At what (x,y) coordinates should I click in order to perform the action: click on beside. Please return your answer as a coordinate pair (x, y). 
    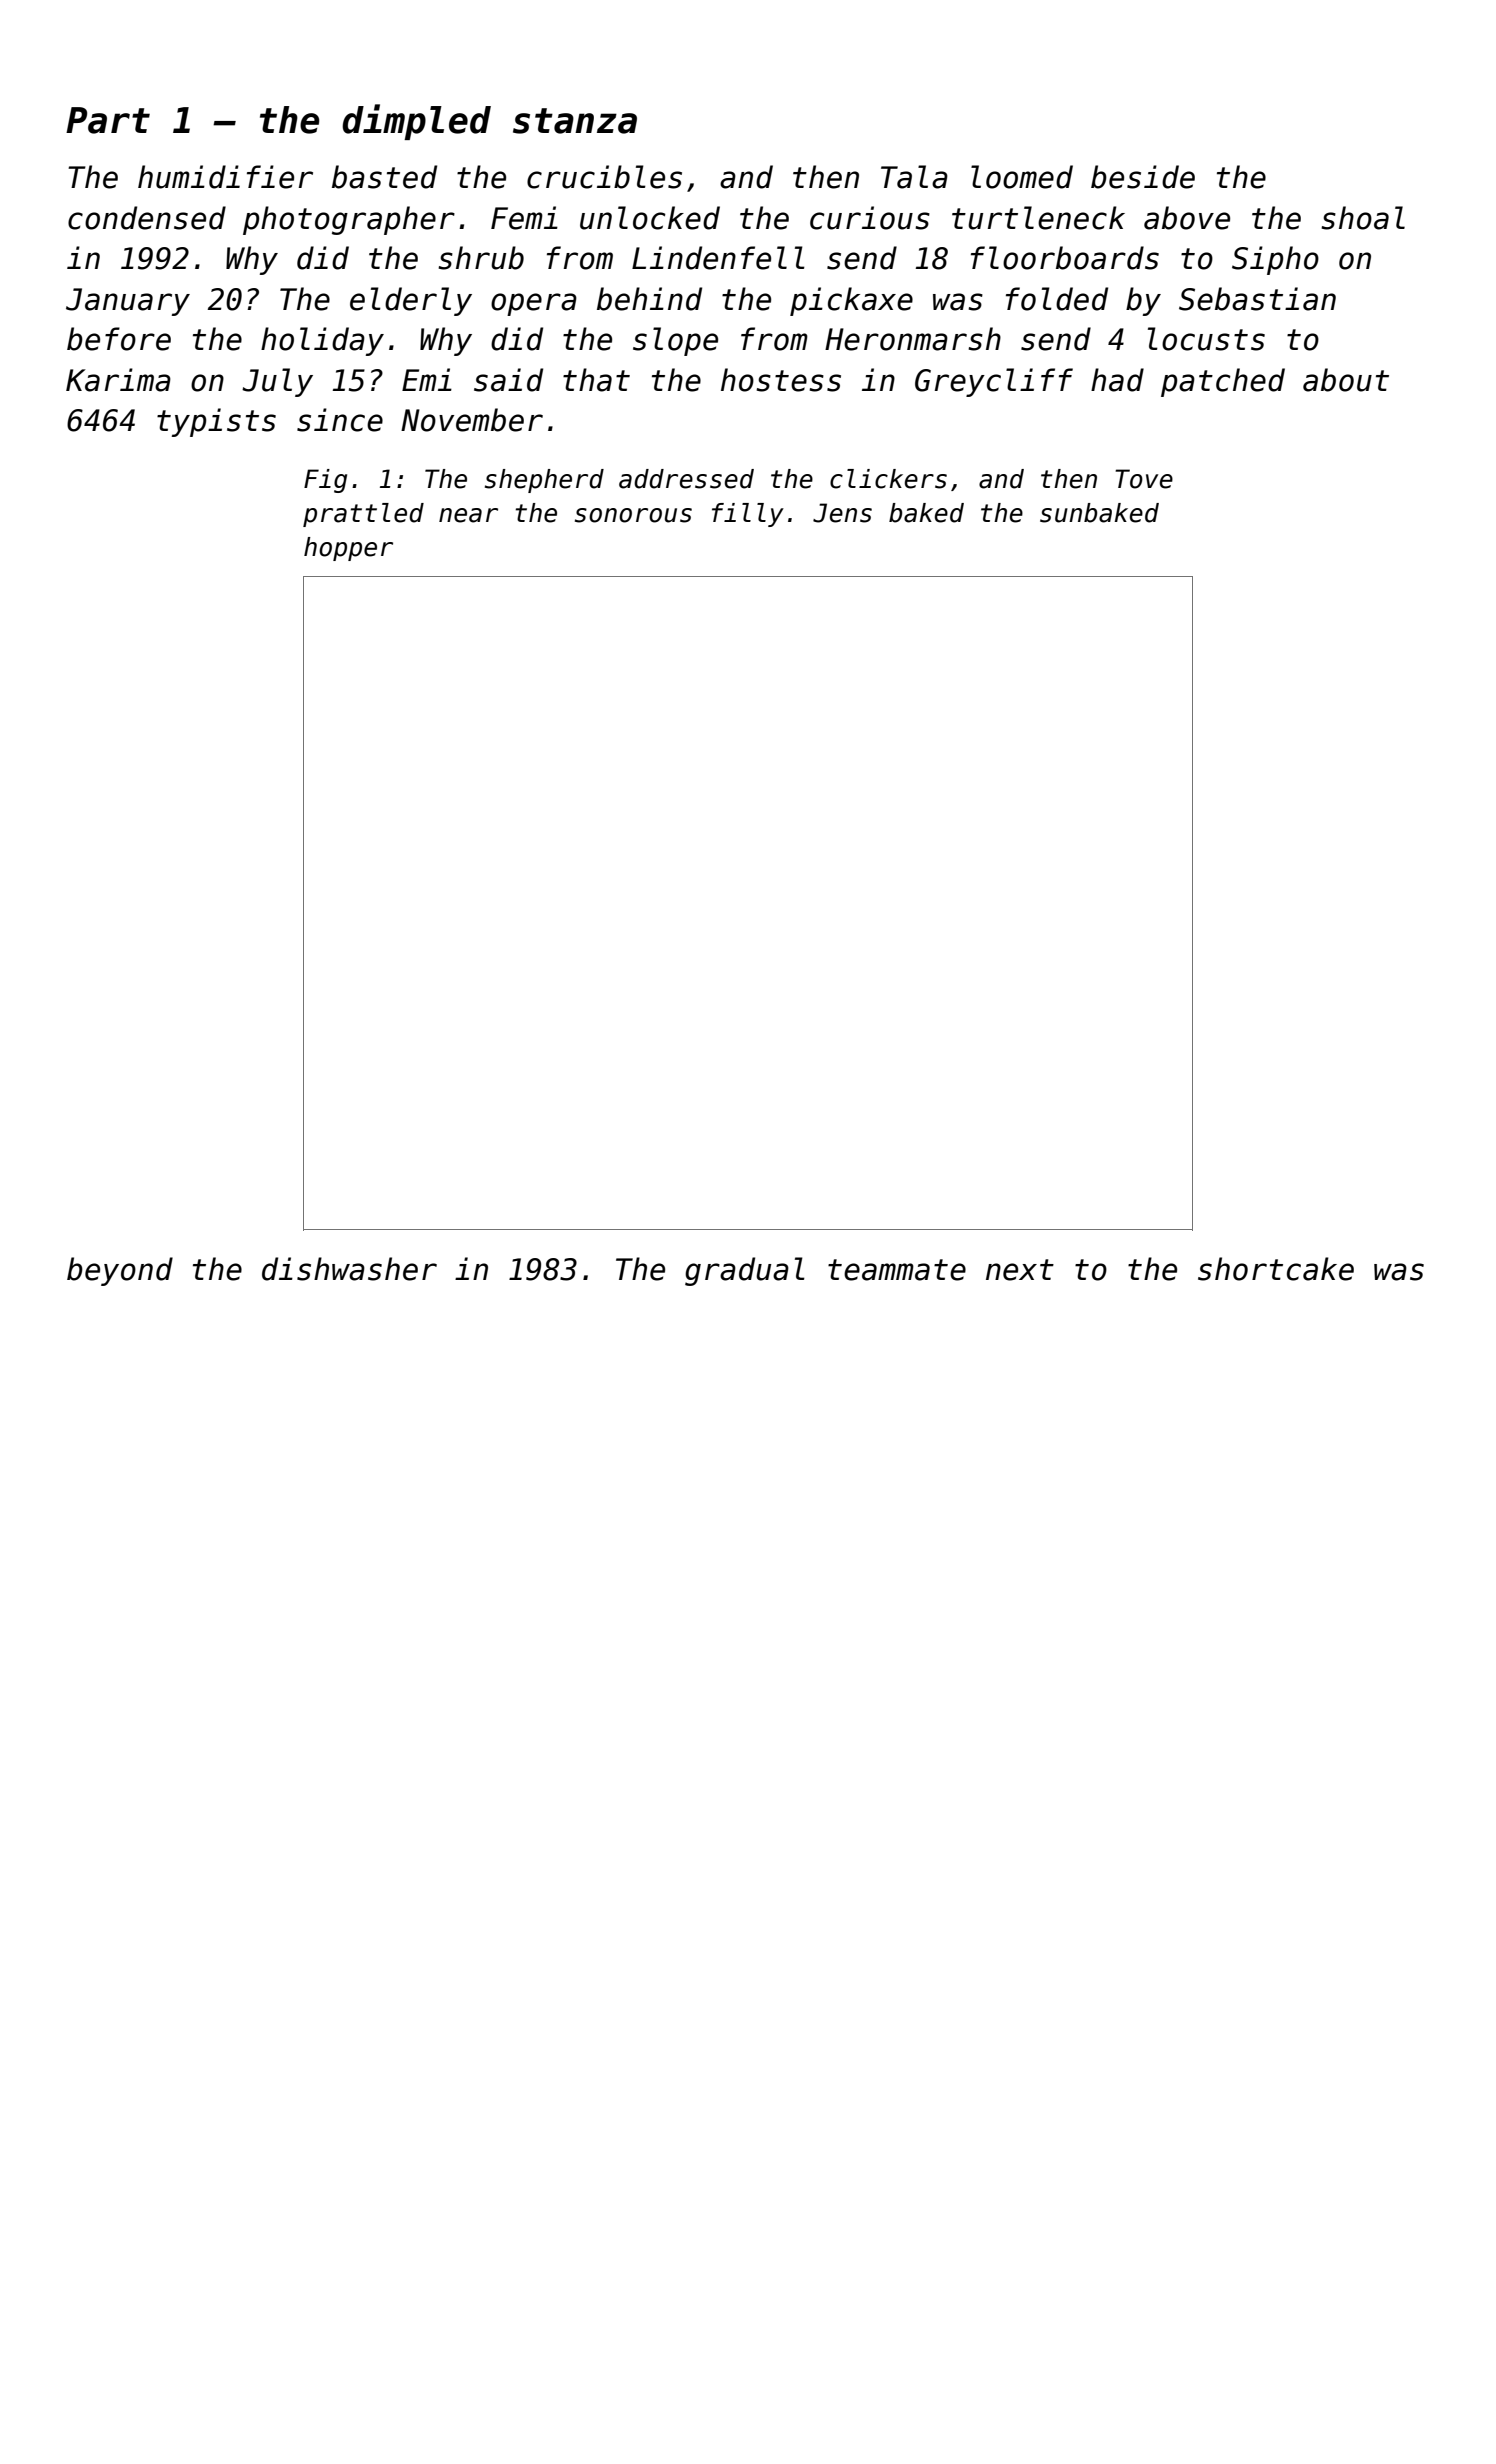
    Looking at the image, I should click on (1143, 177).
